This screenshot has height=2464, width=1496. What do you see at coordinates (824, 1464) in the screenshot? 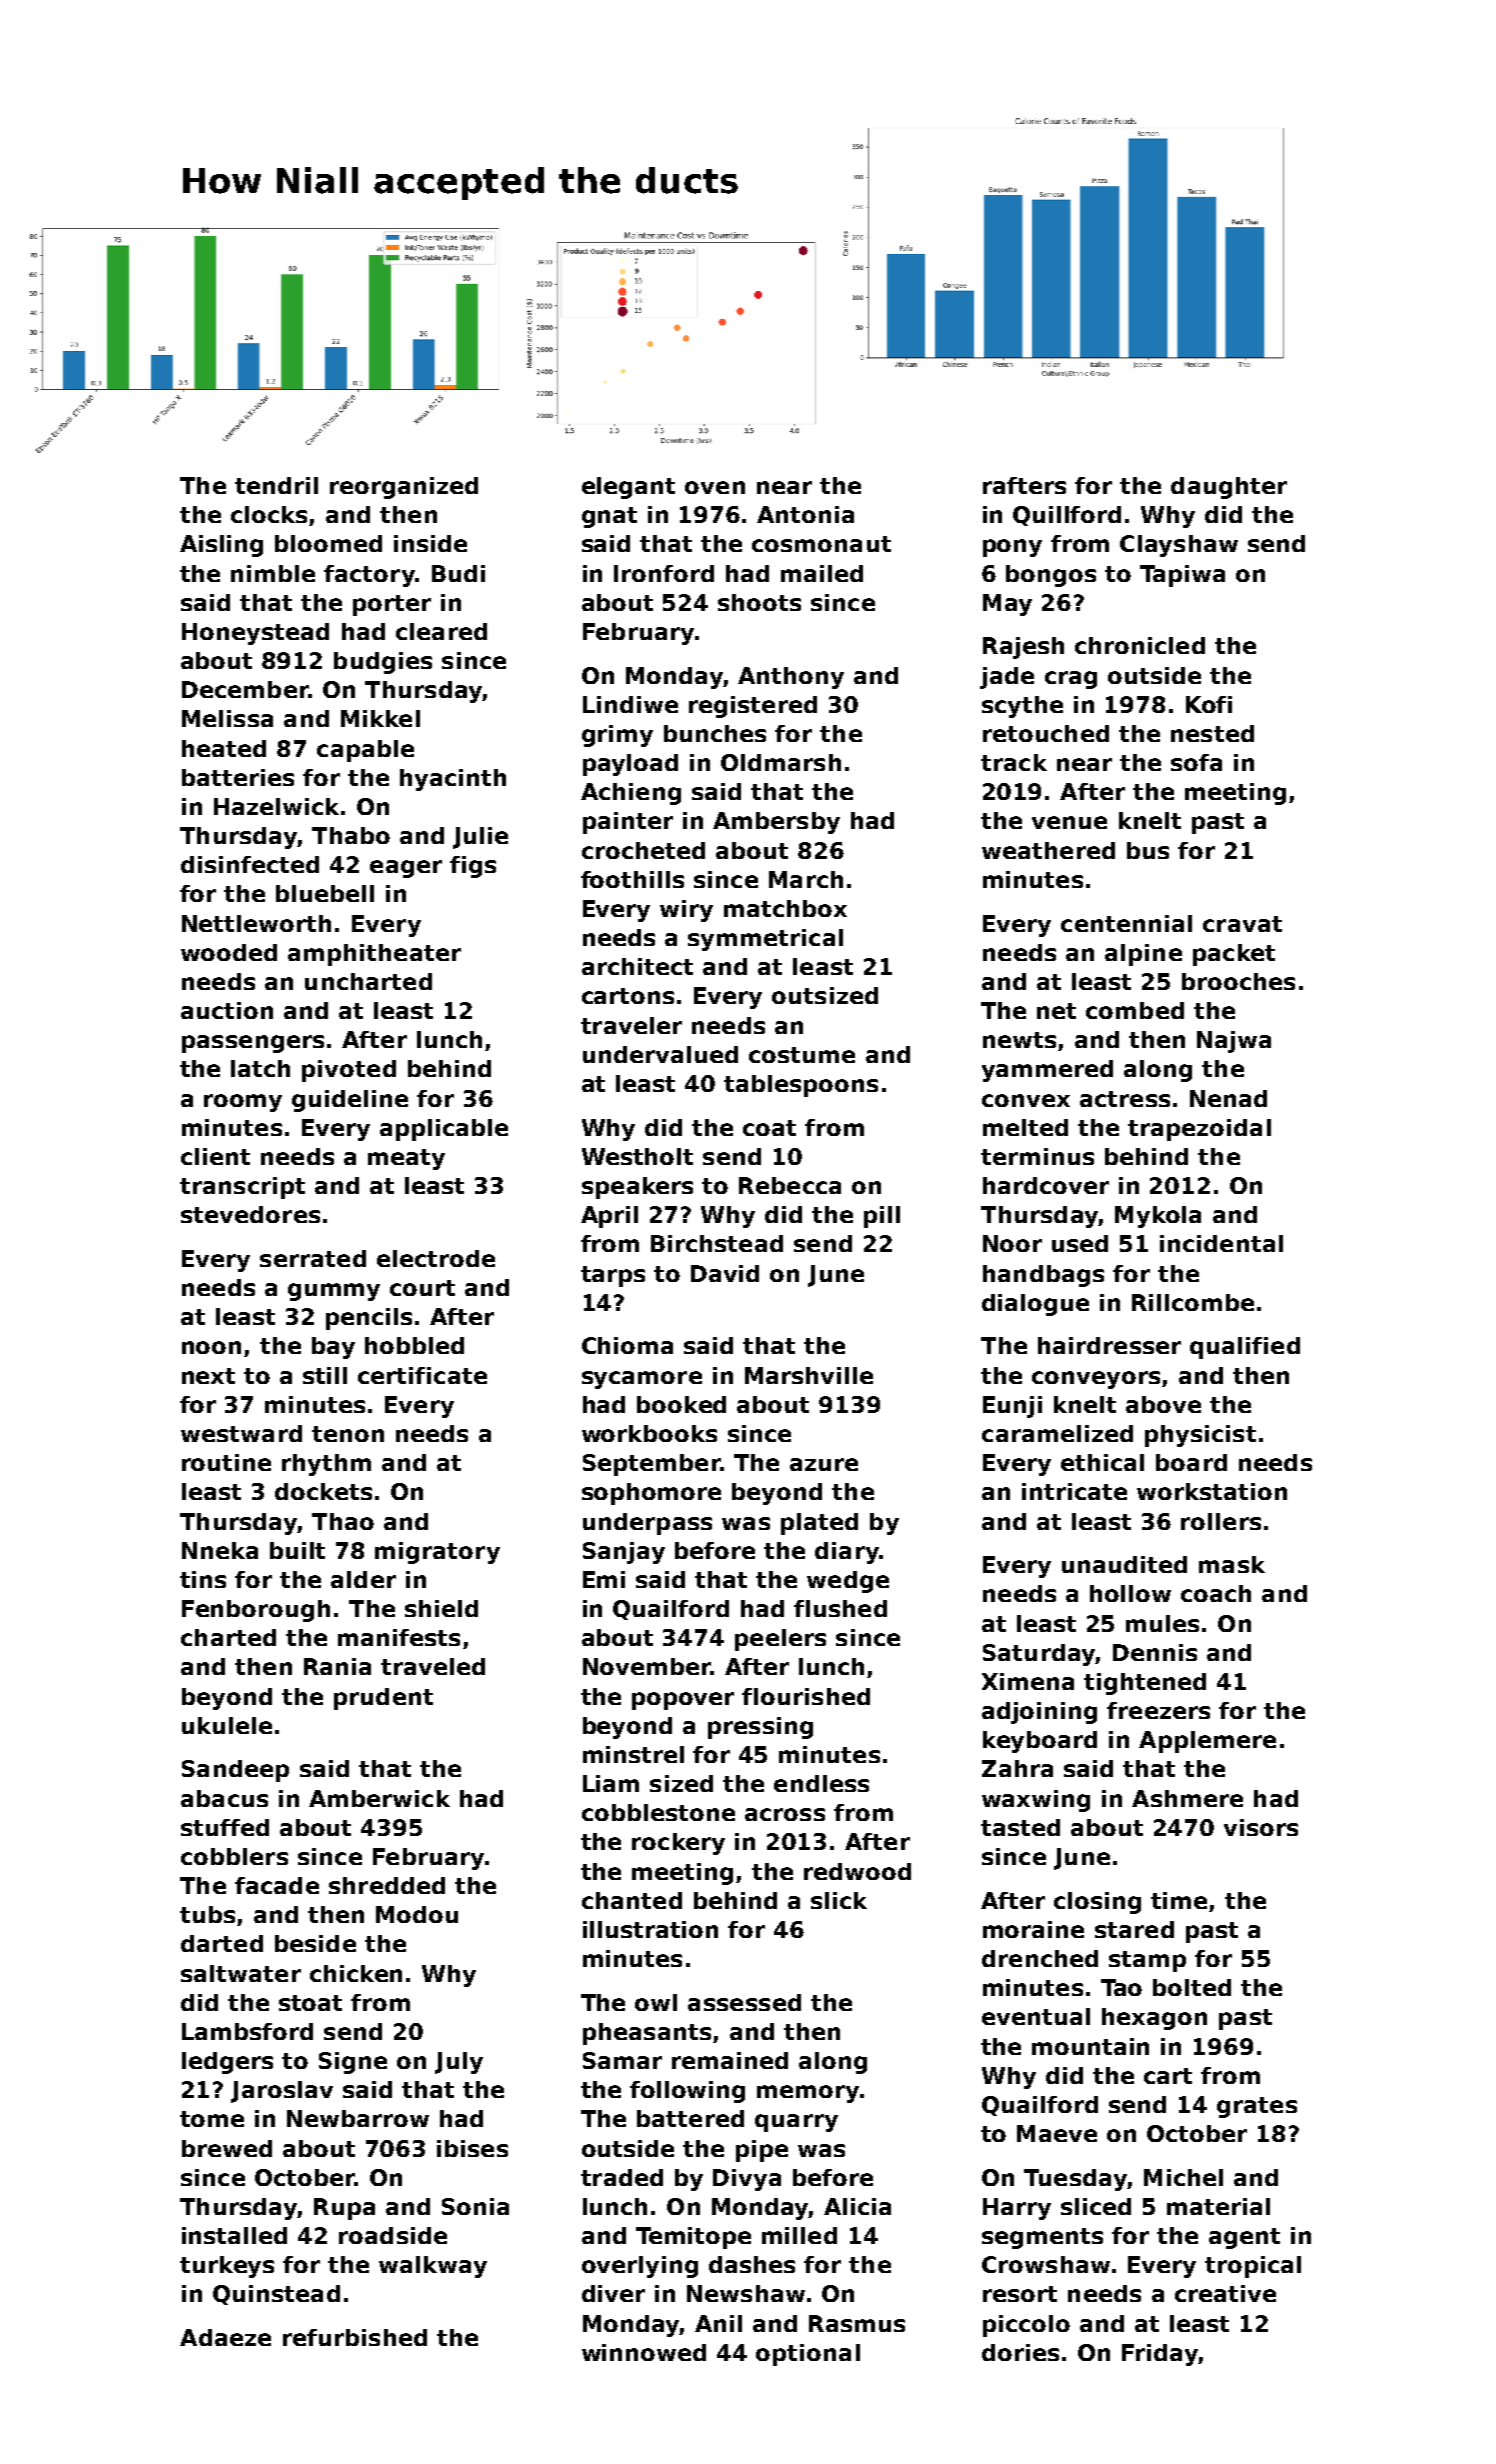
I see `azure` at bounding box center [824, 1464].
